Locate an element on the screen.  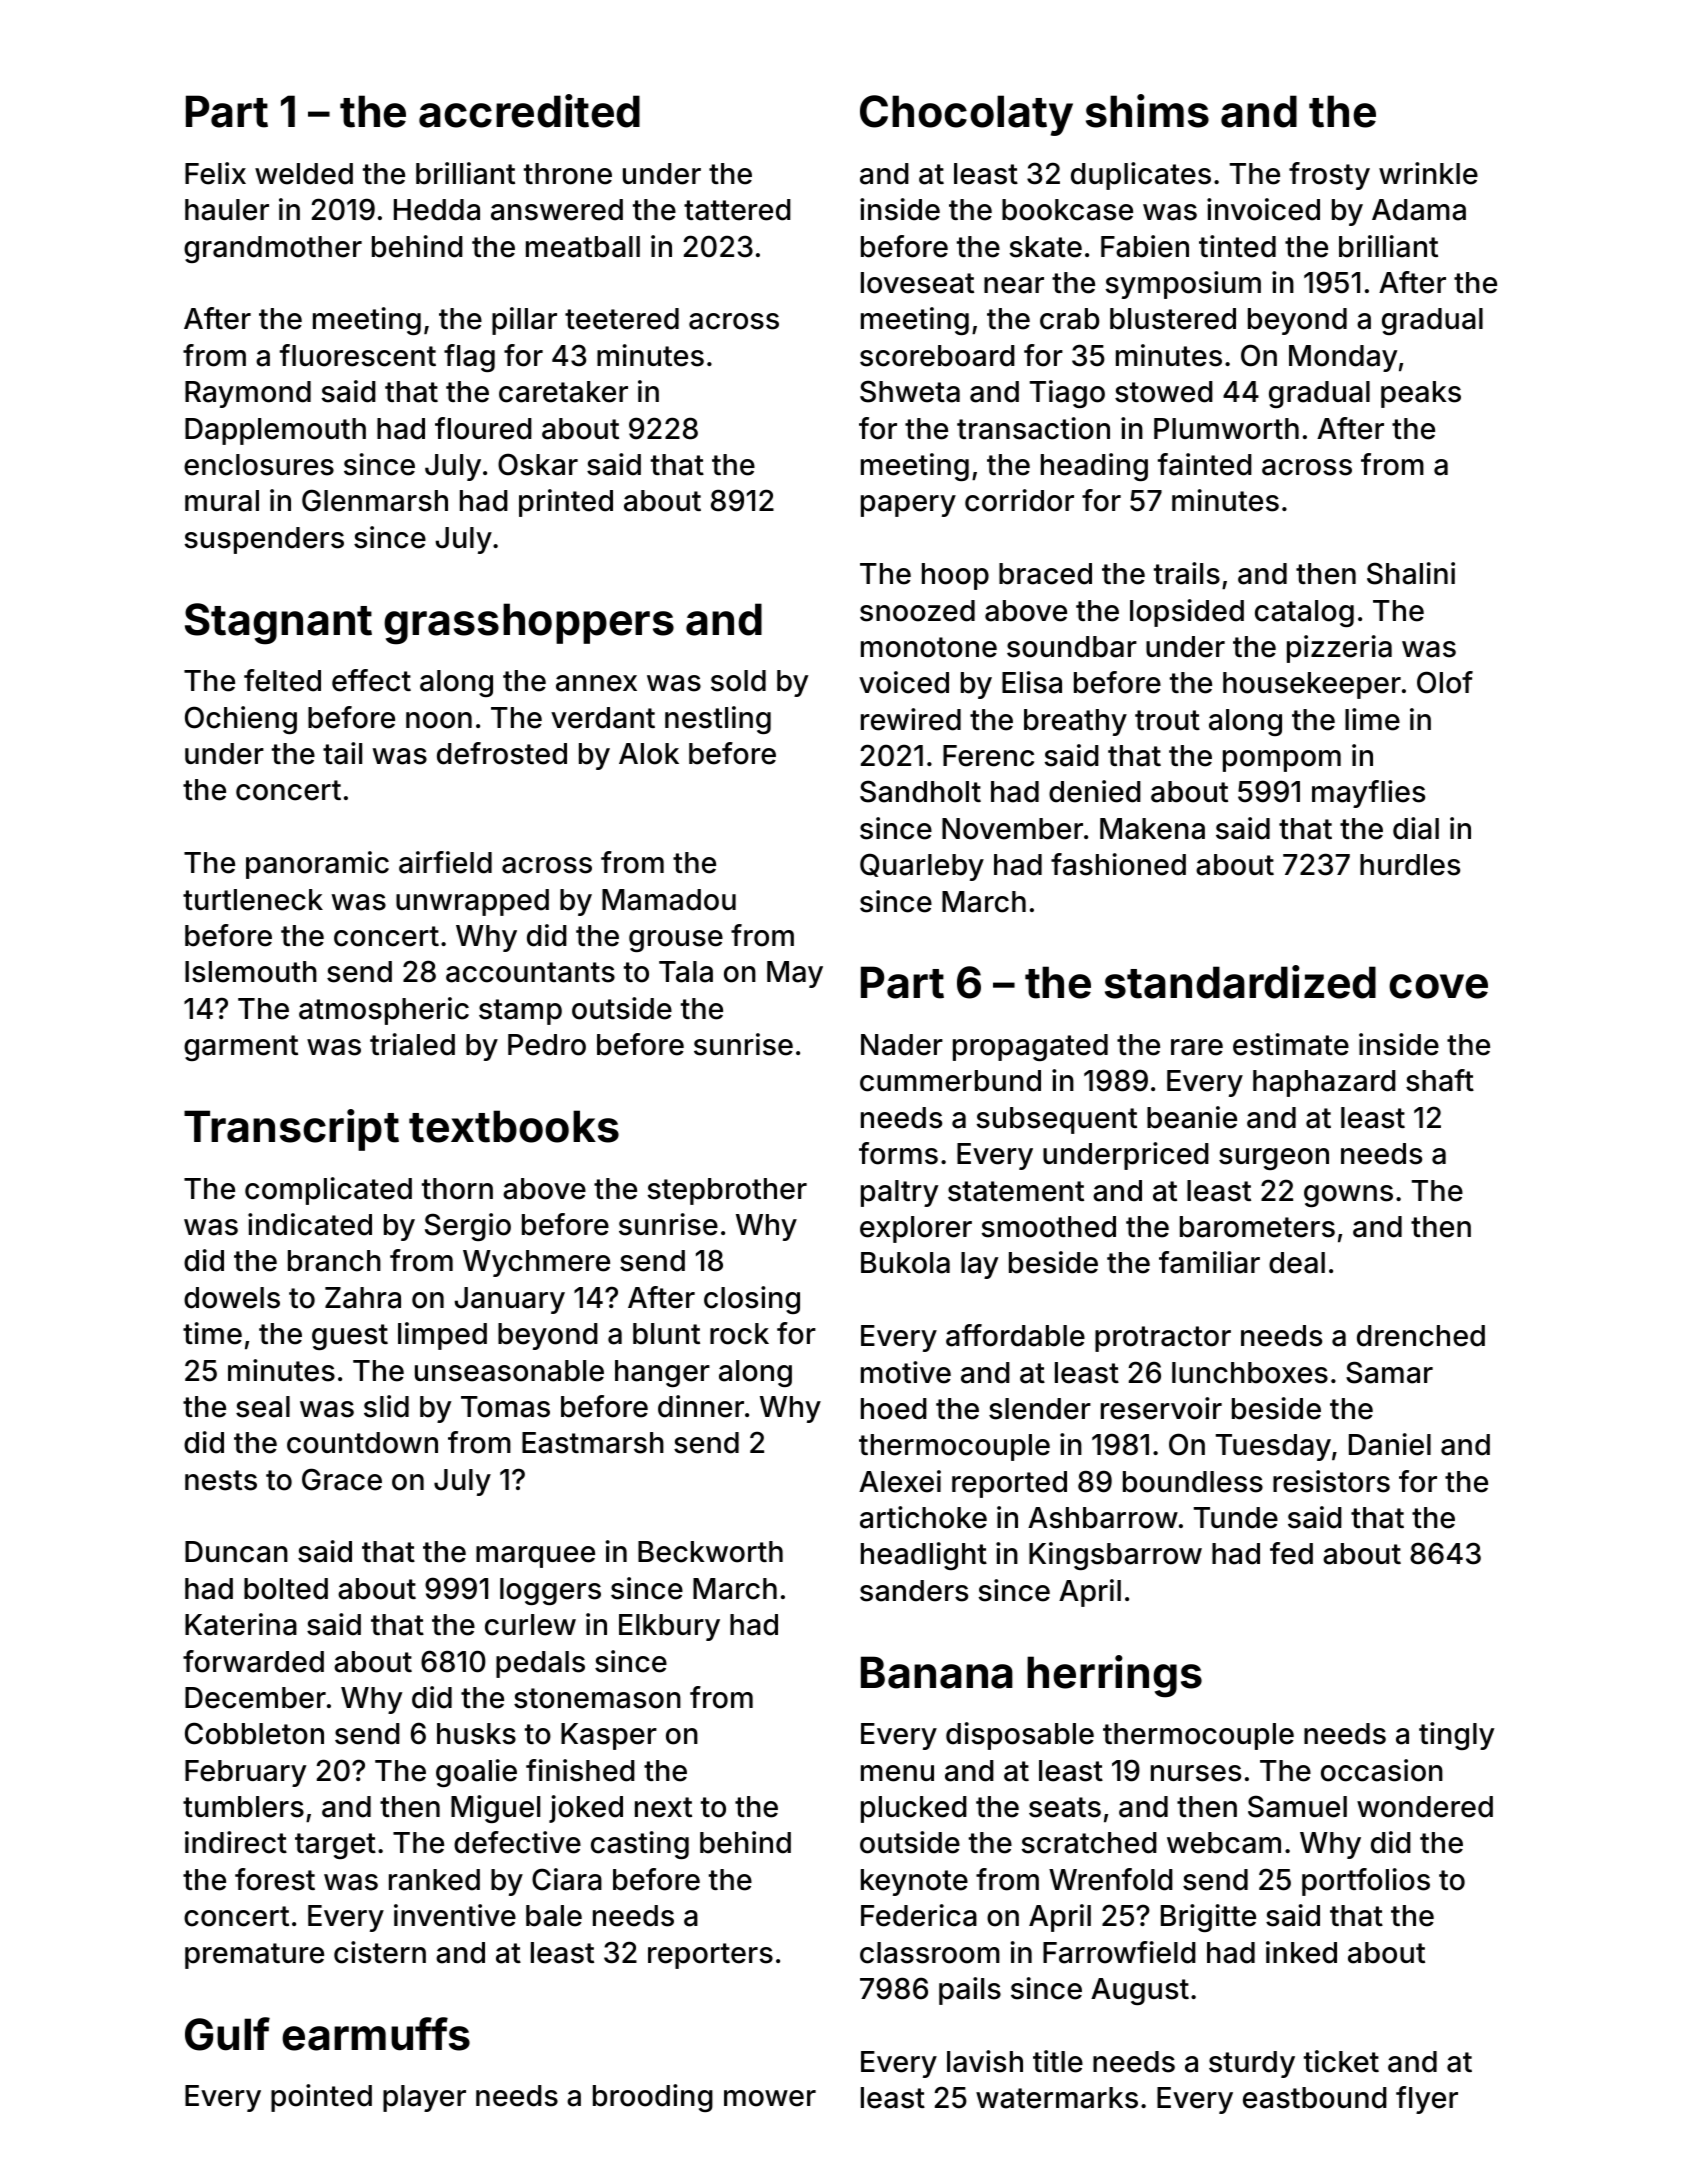
smoothed is located at coordinates (1049, 1227).
